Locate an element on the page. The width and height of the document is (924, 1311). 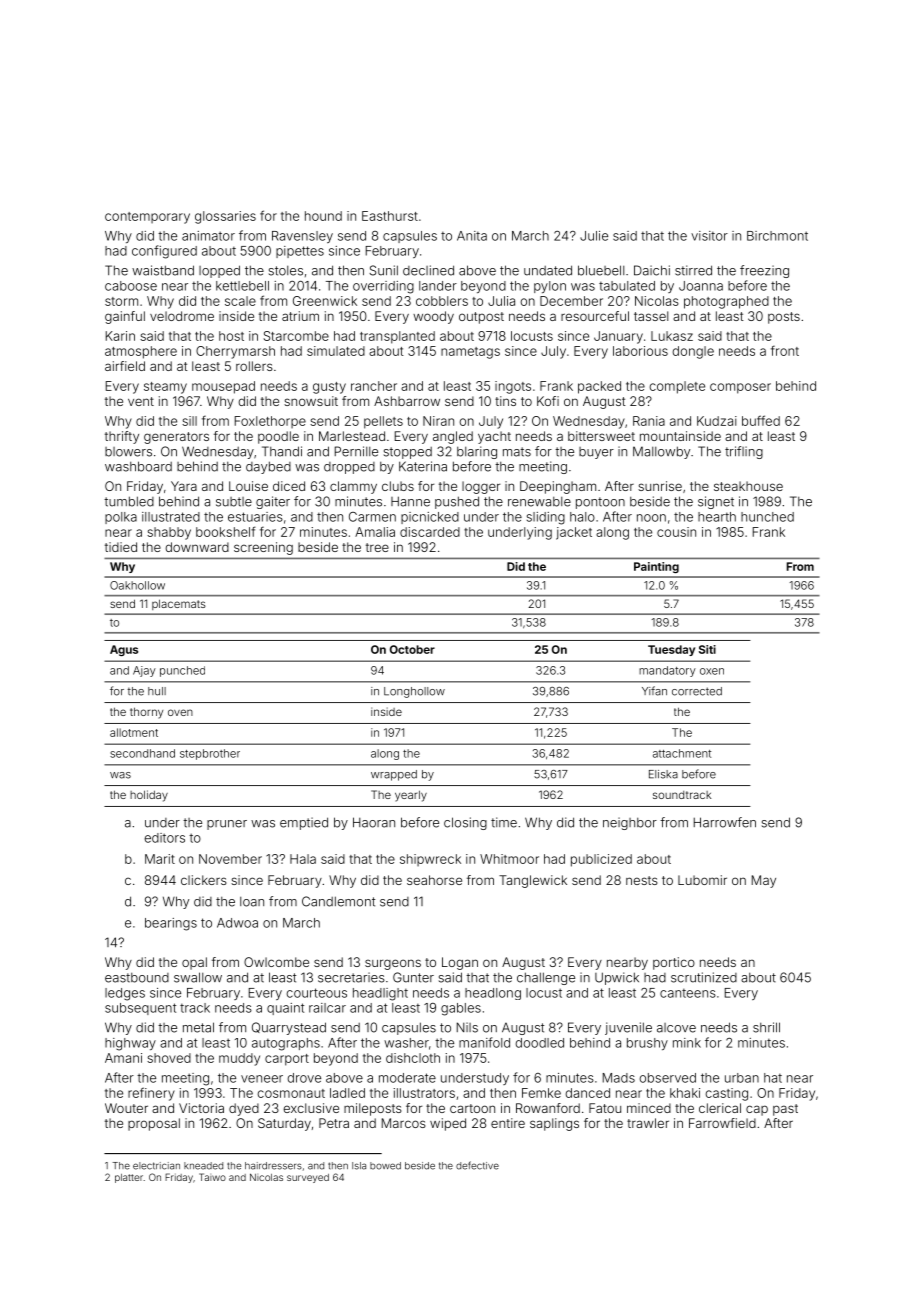
shipwreck is located at coordinates (430, 860).
